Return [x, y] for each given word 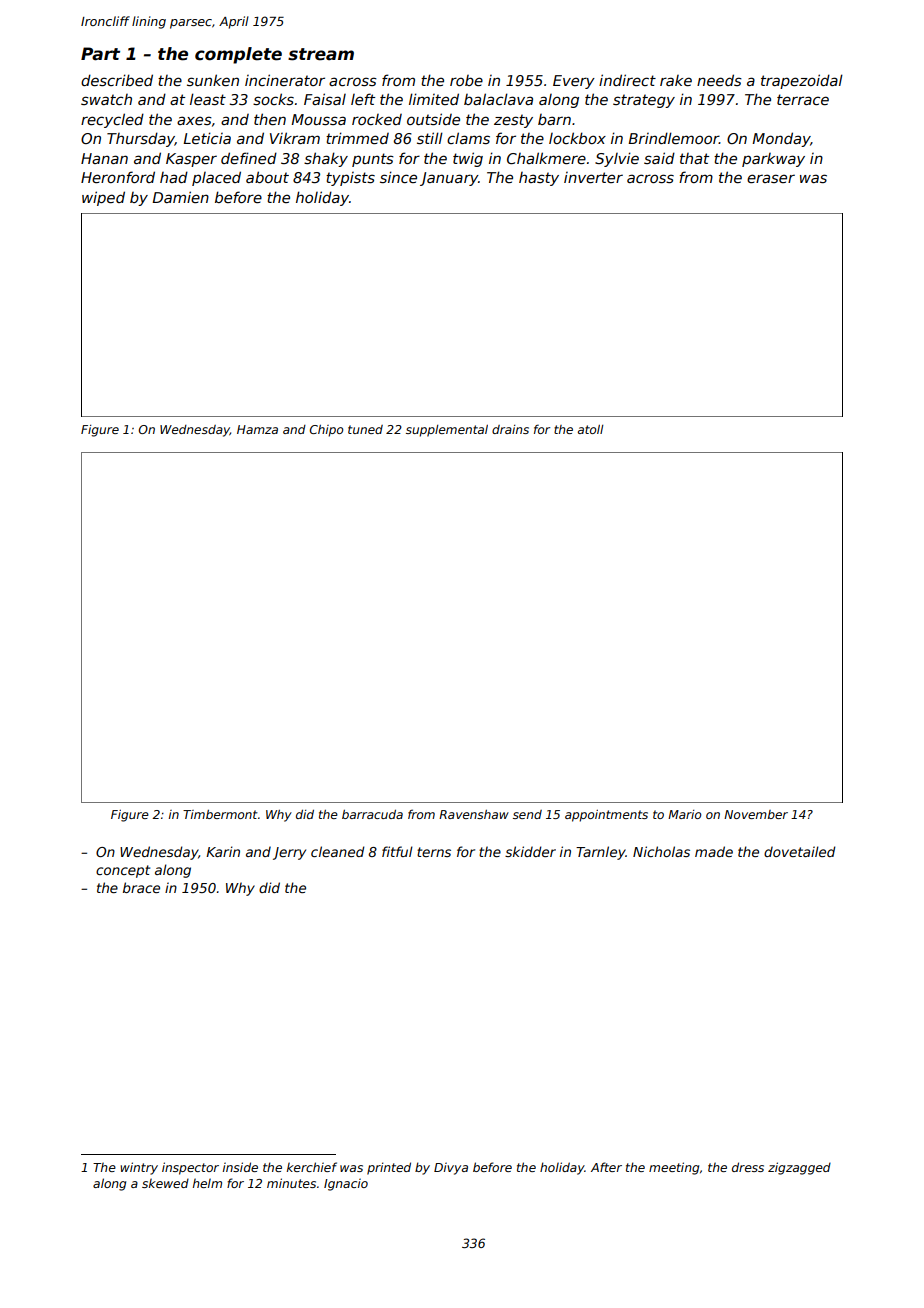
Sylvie [617, 159]
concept [123, 871]
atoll [590, 429]
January [449, 179]
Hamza [257, 429]
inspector [190, 1168]
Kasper [191, 160]
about [267, 177]
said [659, 158]
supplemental [447, 431]
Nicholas [661, 851]
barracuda [372, 814]
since [398, 177]
